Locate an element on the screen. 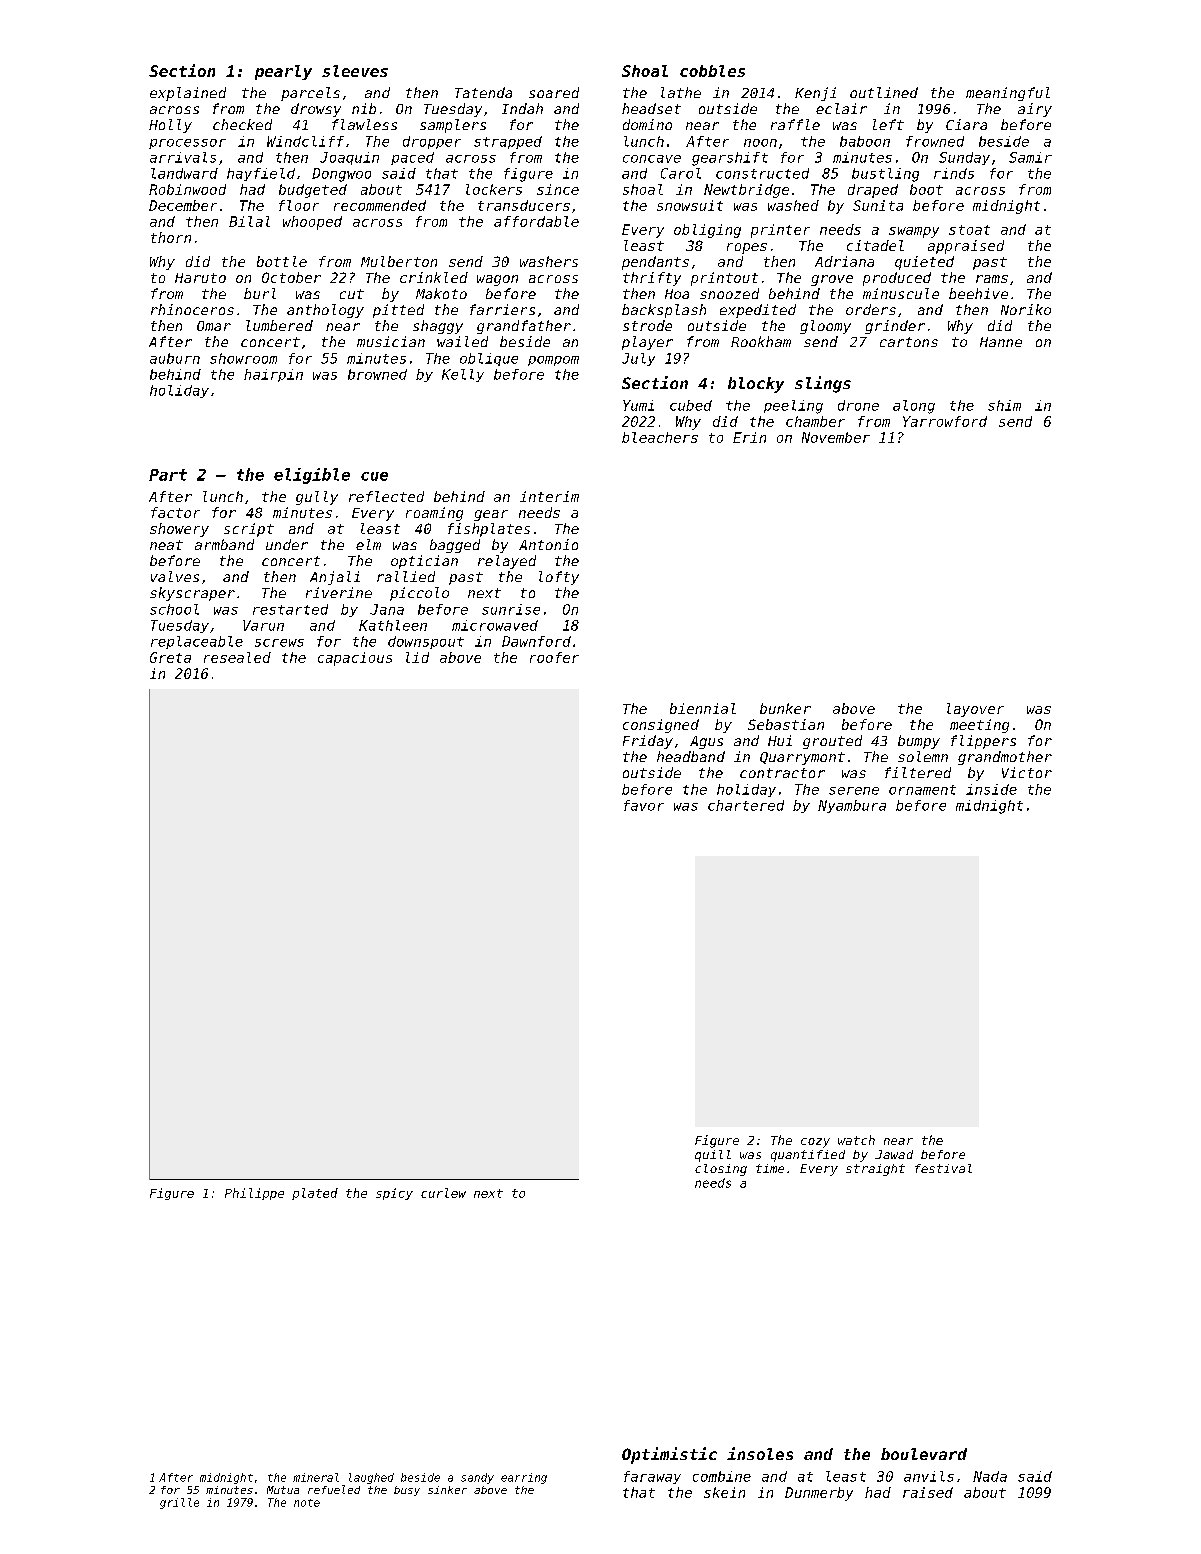 Image resolution: width=1201 pixels, height=1554 pixels. curlew is located at coordinates (443, 1193).
